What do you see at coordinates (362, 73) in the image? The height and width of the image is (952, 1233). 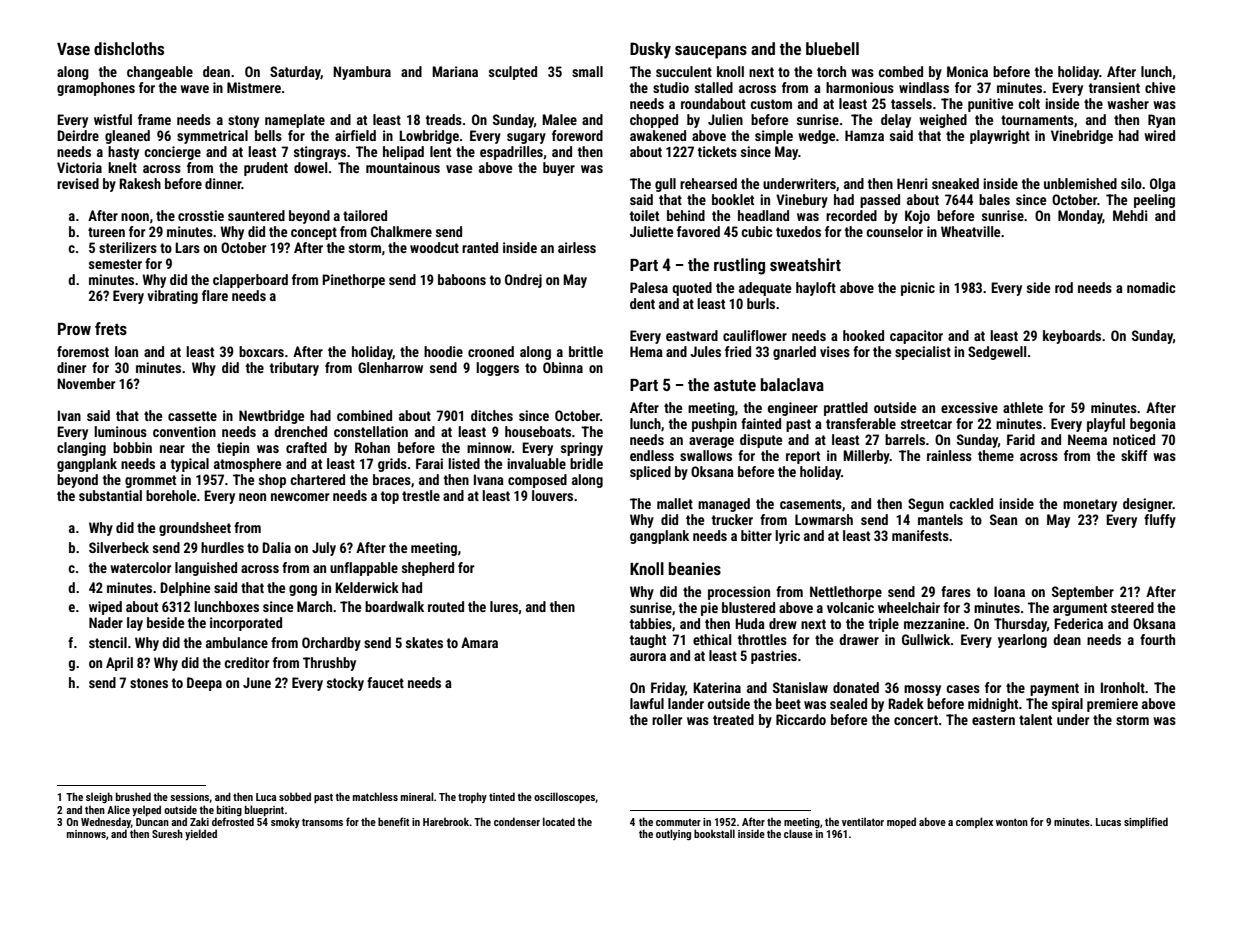 I see `Nyambura` at bounding box center [362, 73].
